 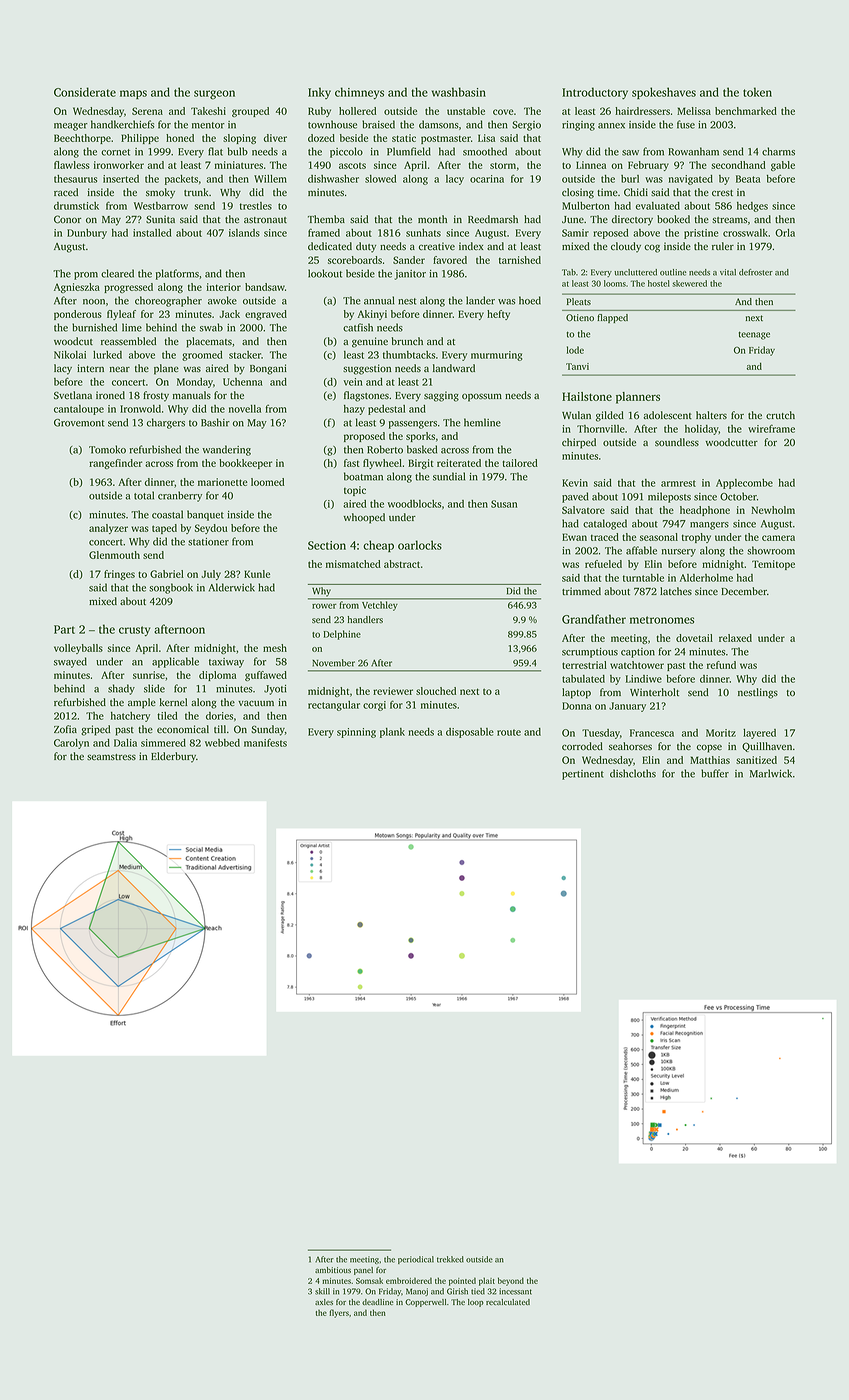 What do you see at coordinates (65, 729) in the image?
I see `Zofia` at bounding box center [65, 729].
